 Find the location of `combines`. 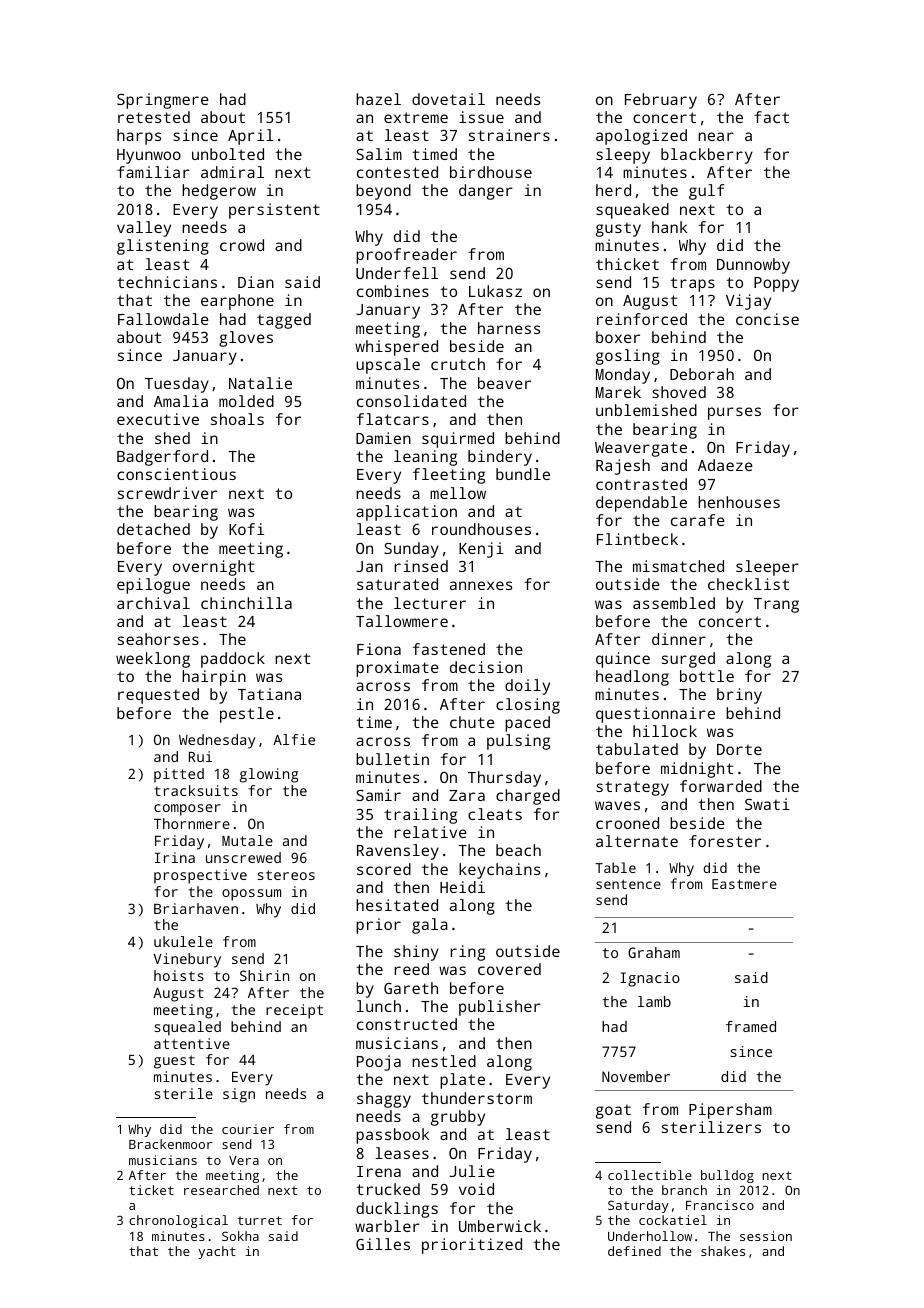

combines is located at coordinates (393, 291).
